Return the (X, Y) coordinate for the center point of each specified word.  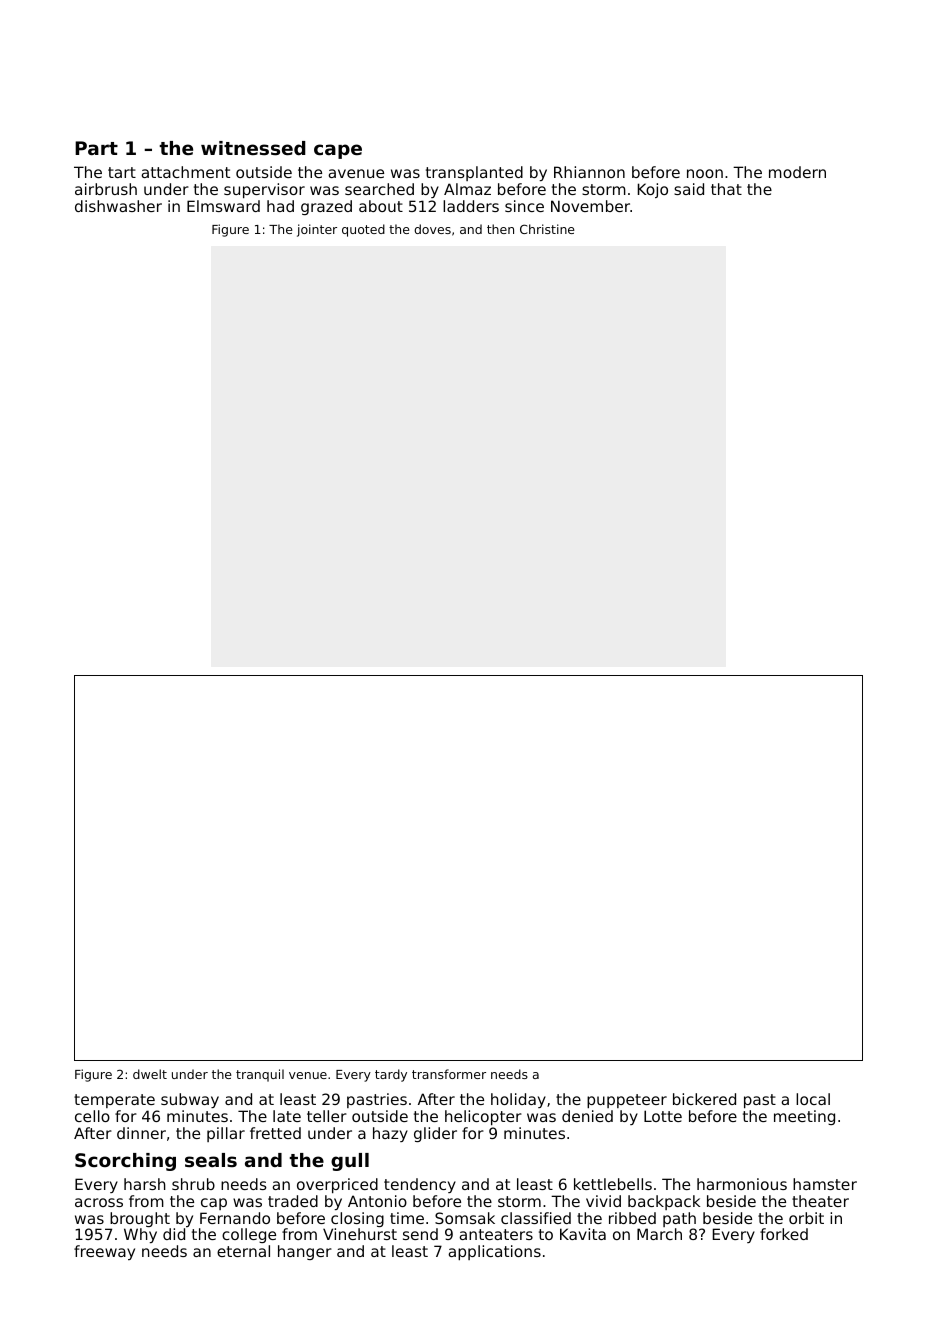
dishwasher (118, 206)
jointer (317, 230)
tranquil (260, 1075)
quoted (363, 230)
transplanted (474, 173)
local (813, 1099)
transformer (449, 1074)
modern (797, 172)
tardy (391, 1075)
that (726, 189)
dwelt (150, 1074)
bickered (704, 1099)
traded (293, 1201)
